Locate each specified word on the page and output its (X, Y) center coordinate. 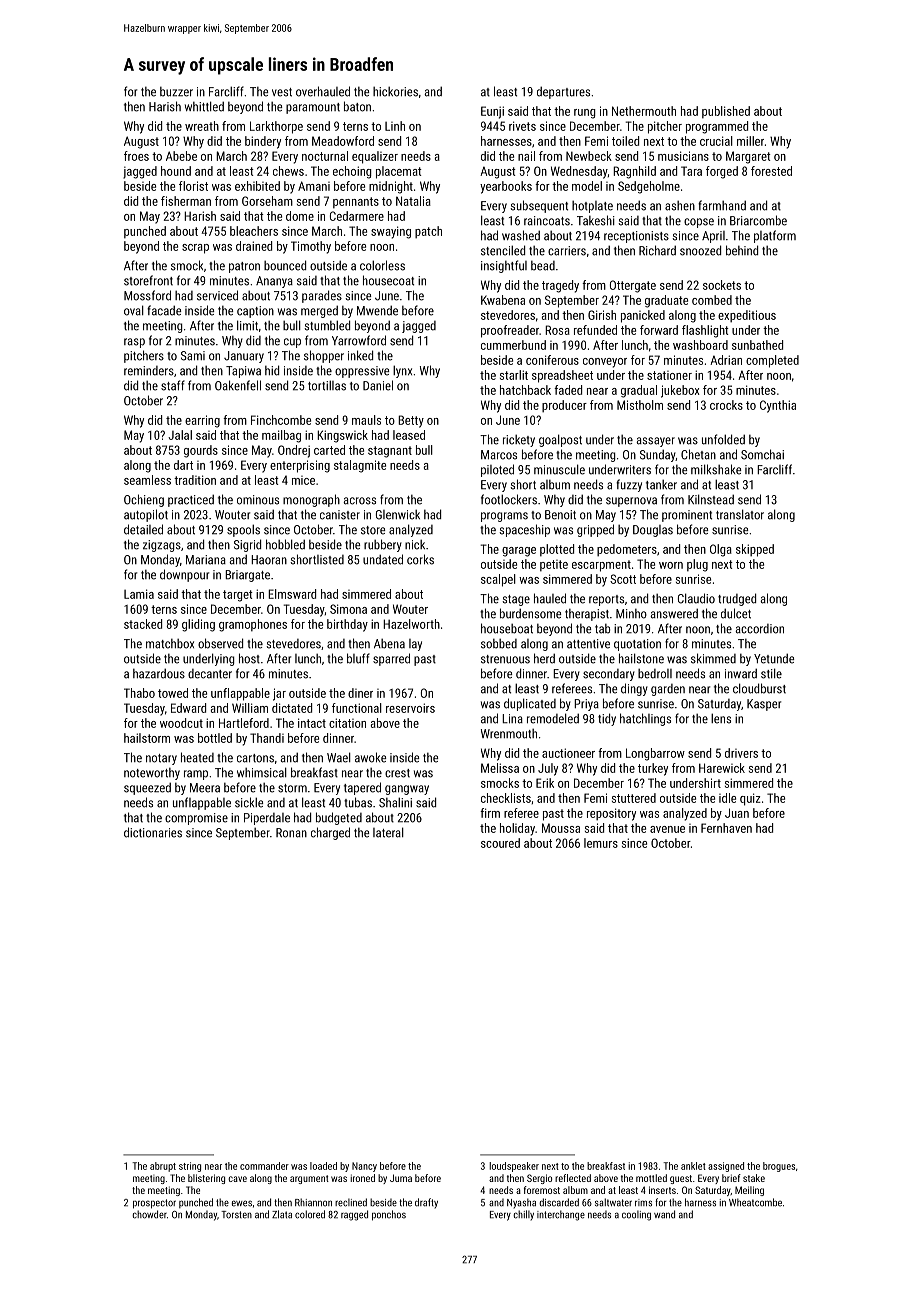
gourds (201, 451)
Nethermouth (644, 111)
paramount (313, 108)
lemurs (601, 843)
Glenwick (398, 514)
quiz (750, 799)
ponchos (389, 1215)
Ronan (291, 833)
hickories (395, 91)
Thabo (139, 693)
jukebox (680, 391)
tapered (362, 788)
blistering (206, 1179)
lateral (388, 832)
